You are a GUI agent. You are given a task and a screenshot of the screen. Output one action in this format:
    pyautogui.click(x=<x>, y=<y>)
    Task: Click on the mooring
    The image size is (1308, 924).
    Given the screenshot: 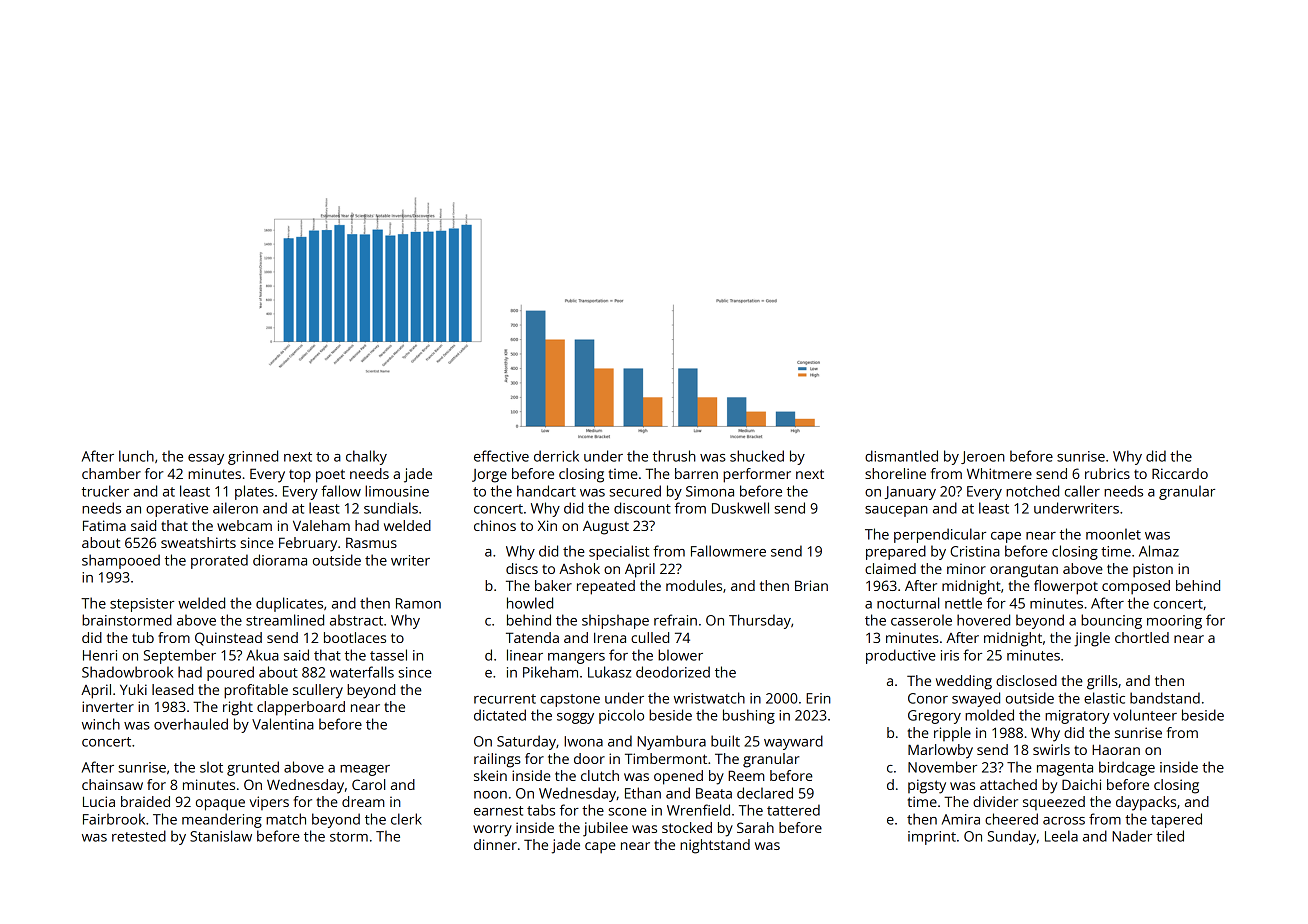 What is the action you would take?
    pyautogui.click(x=1174, y=622)
